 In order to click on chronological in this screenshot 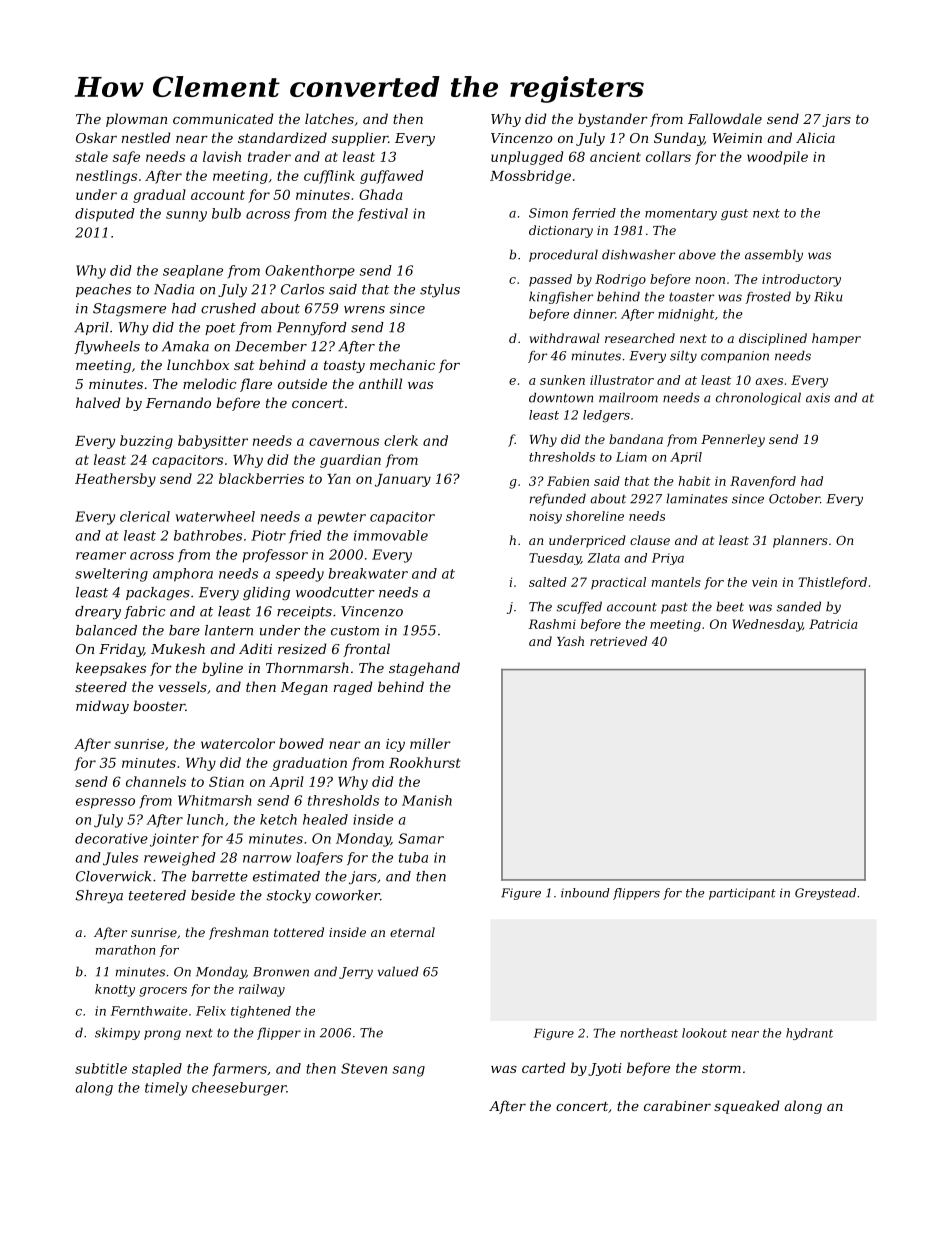, I will do `click(758, 398)`.
